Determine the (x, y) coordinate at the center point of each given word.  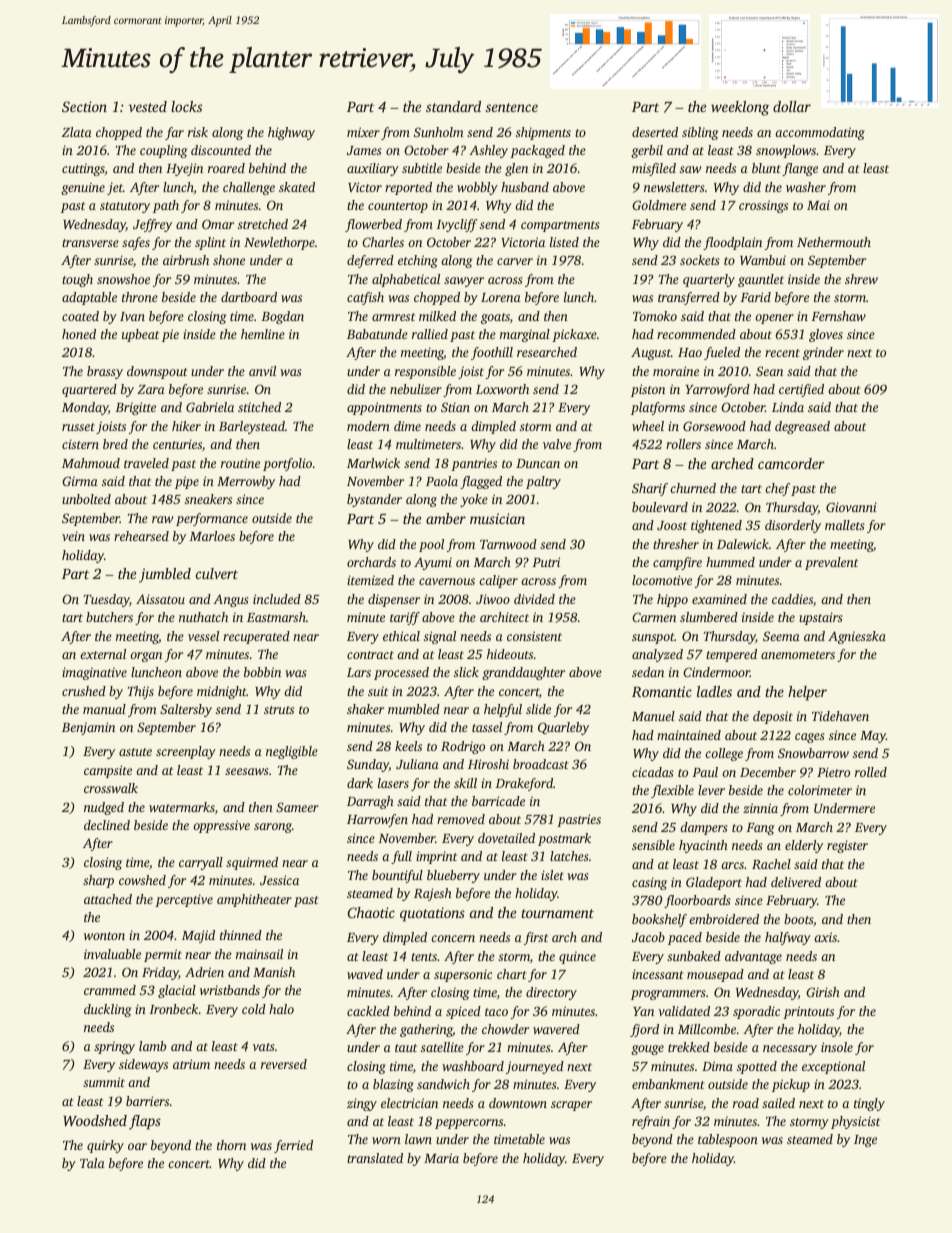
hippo (672, 600)
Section (84, 106)
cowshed (142, 880)
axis (825, 937)
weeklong (740, 108)
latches (569, 856)
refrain (651, 1122)
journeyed (535, 1067)
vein (73, 536)
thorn (231, 1145)
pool (431, 545)
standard (453, 106)
